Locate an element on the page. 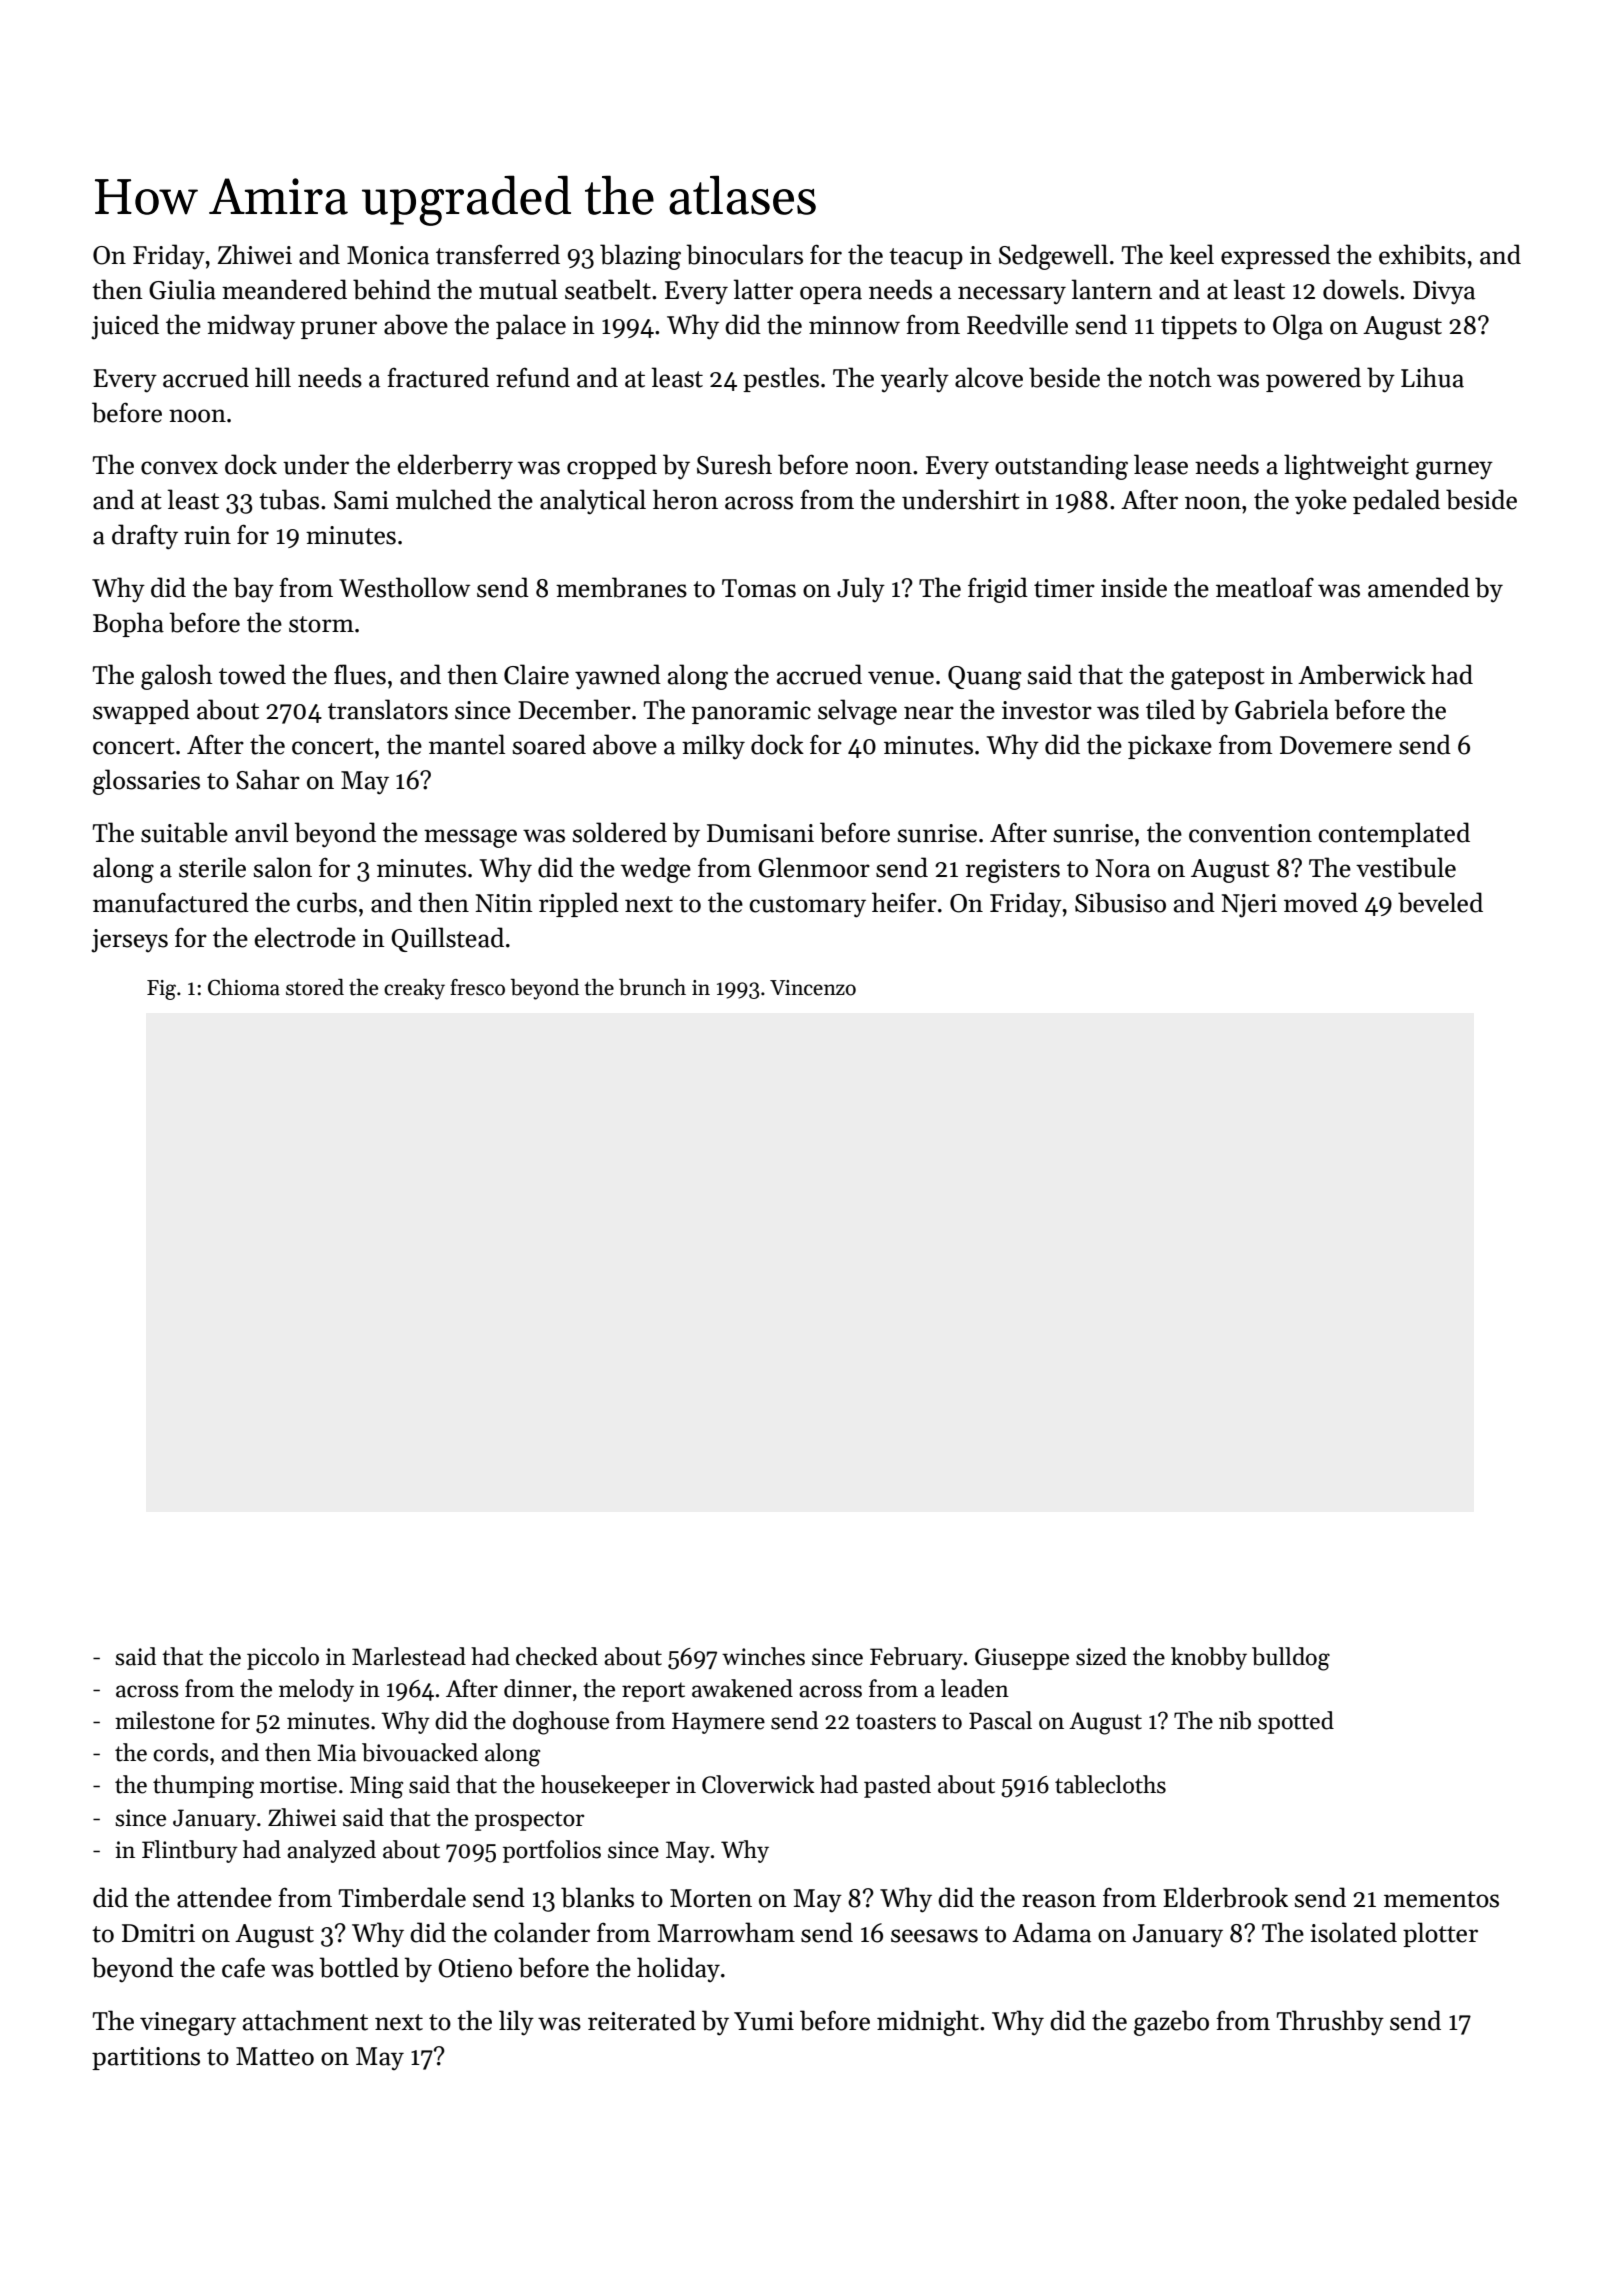  Quillstead is located at coordinates (447, 939).
